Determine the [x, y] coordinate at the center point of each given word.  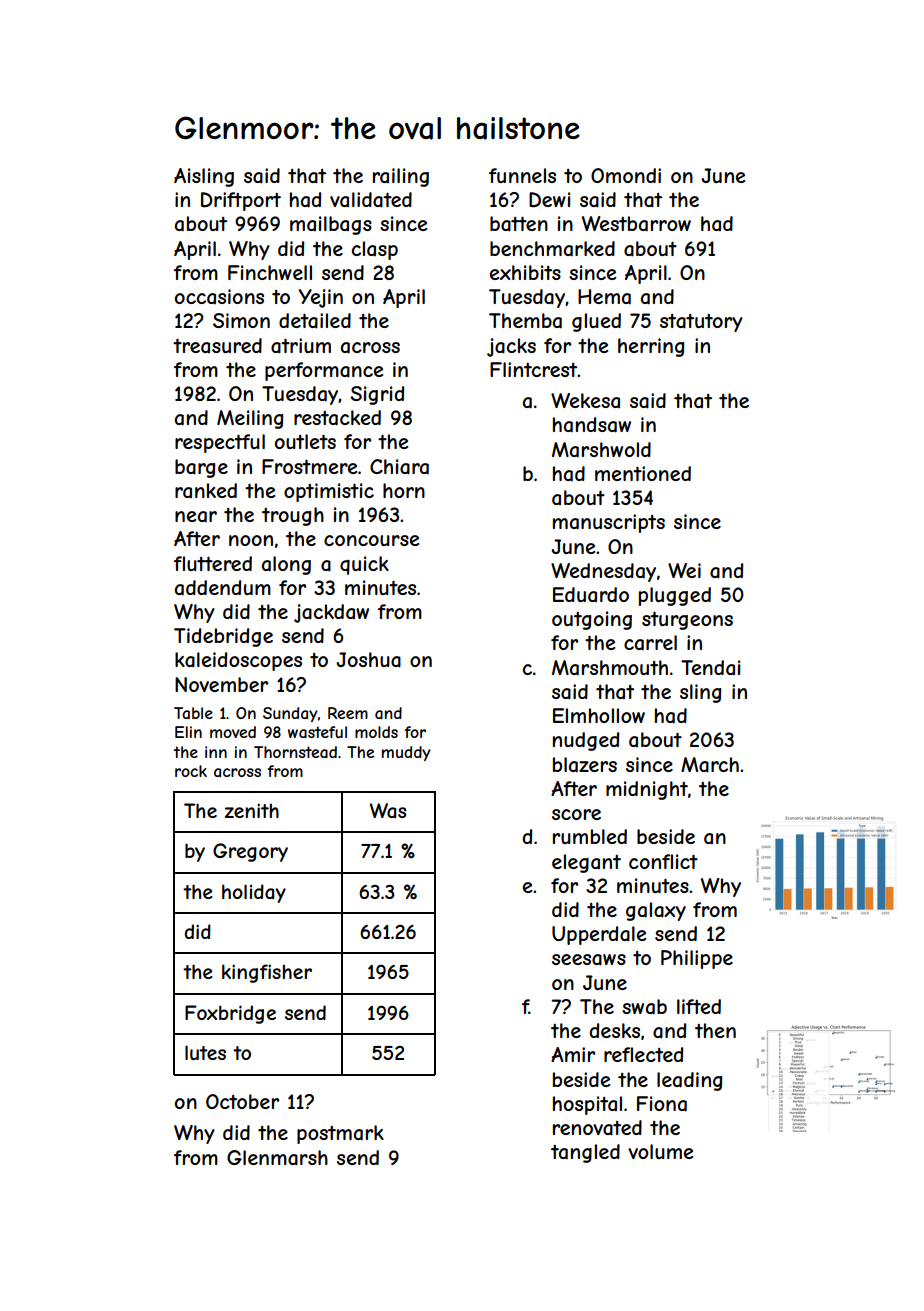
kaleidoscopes [238, 661]
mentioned [643, 473]
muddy [406, 753]
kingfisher [267, 973]
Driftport [241, 201]
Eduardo [591, 594]
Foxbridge [230, 1014]
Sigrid [377, 395]
